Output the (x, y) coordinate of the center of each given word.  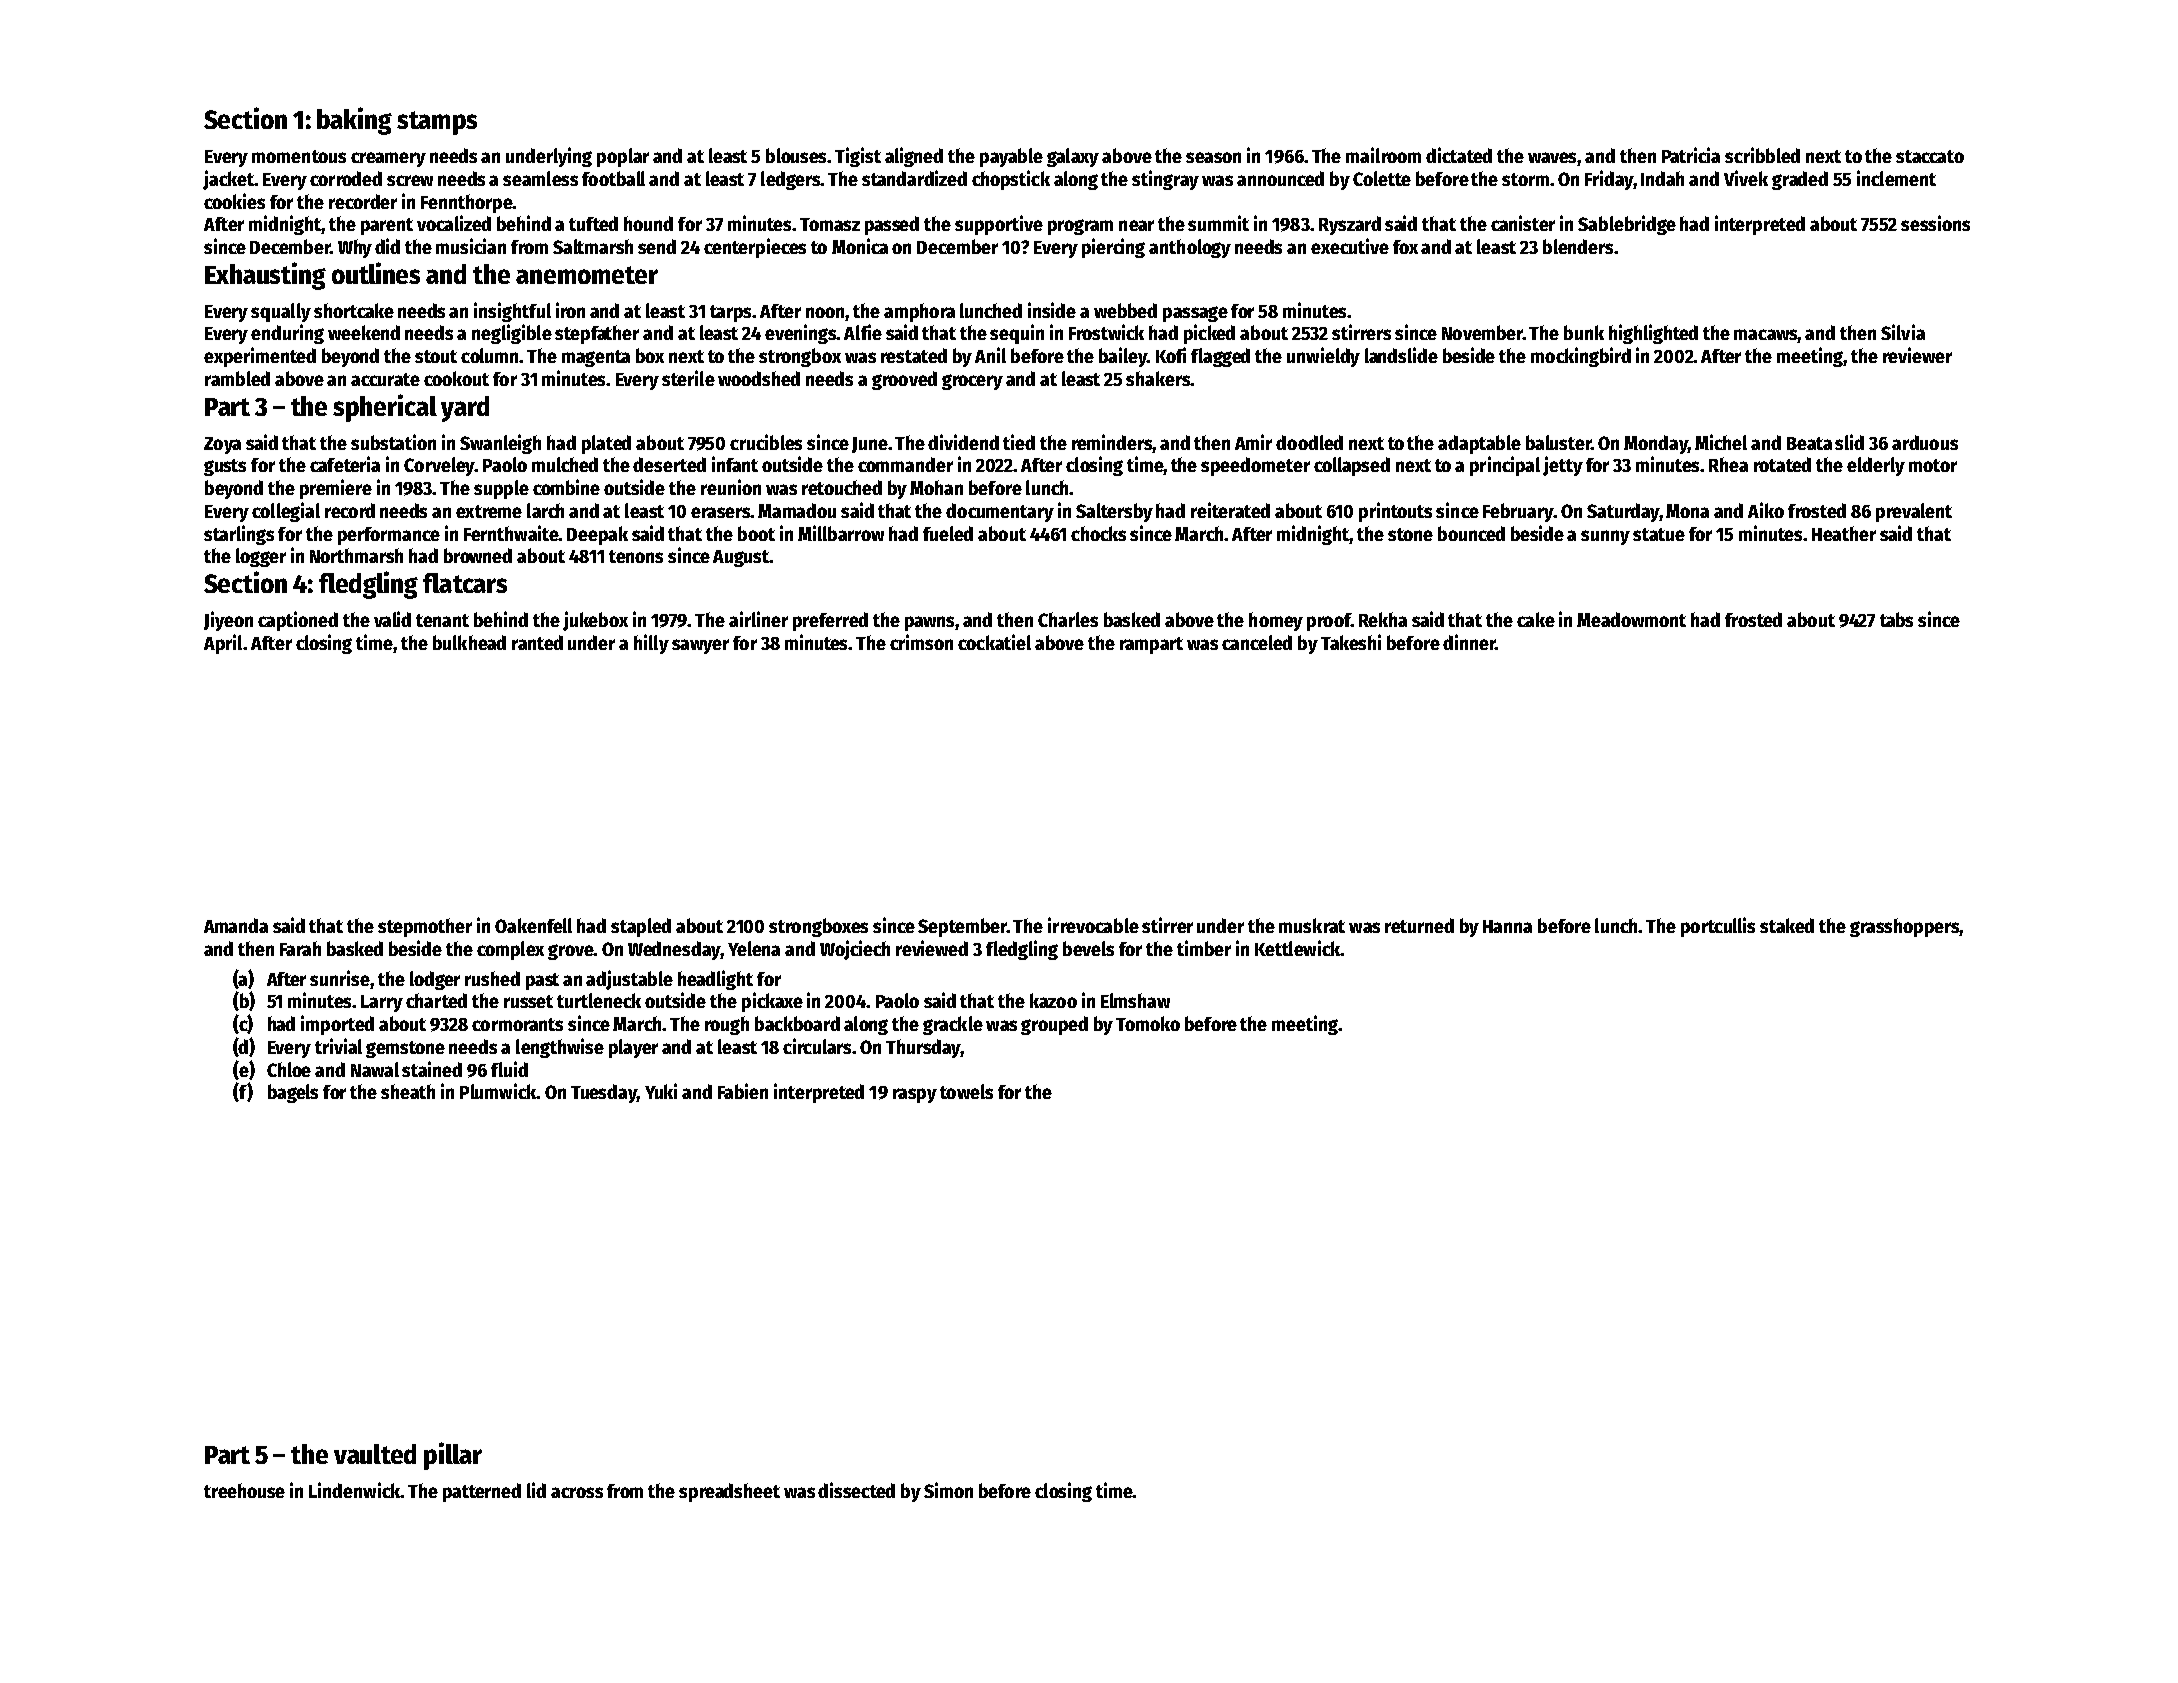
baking (354, 121)
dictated (1459, 155)
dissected (856, 1490)
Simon (948, 1490)
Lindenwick (355, 1490)
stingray (1165, 180)
